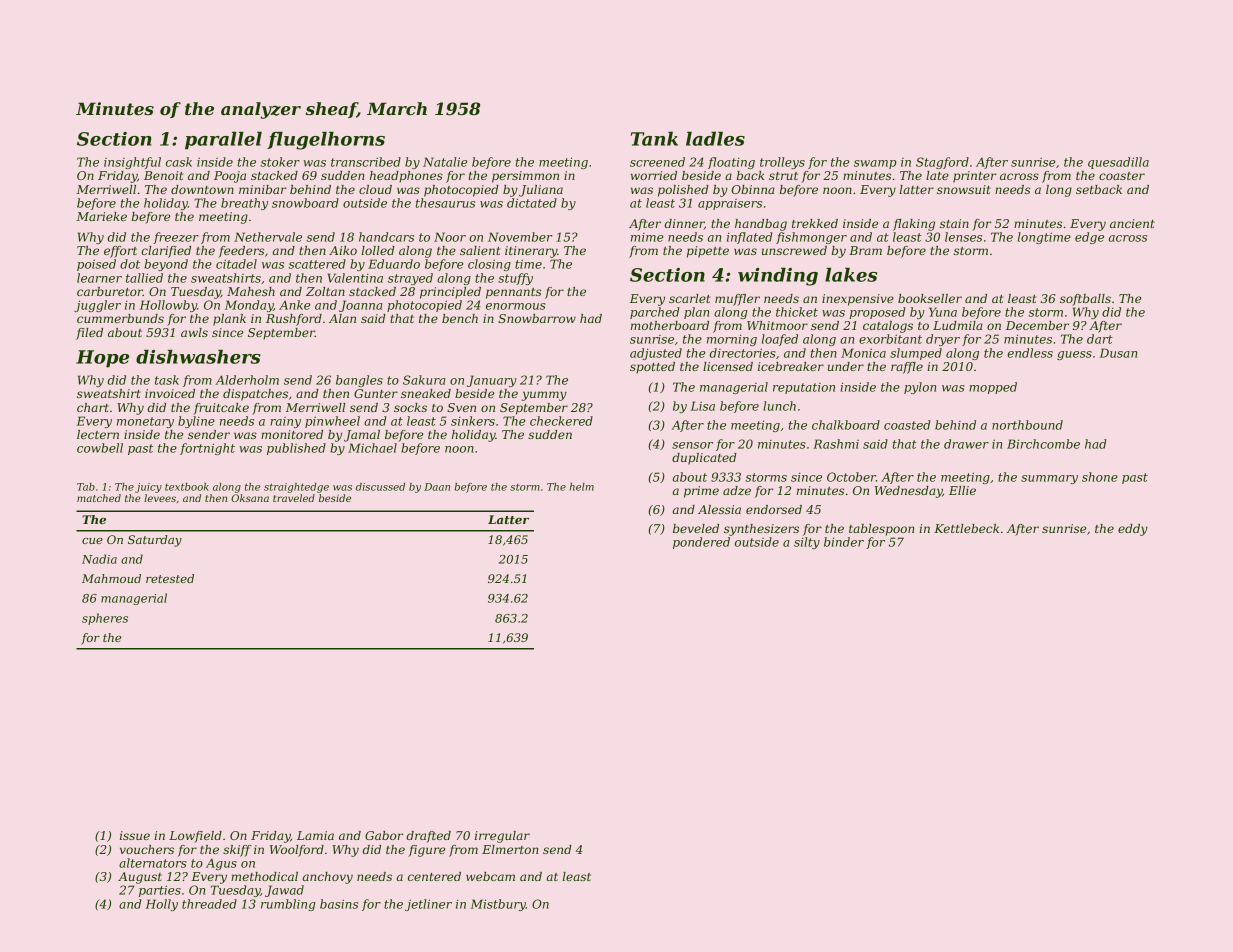 Image resolution: width=1233 pixels, height=952 pixels. I want to click on softballs, so click(1085, 300).
